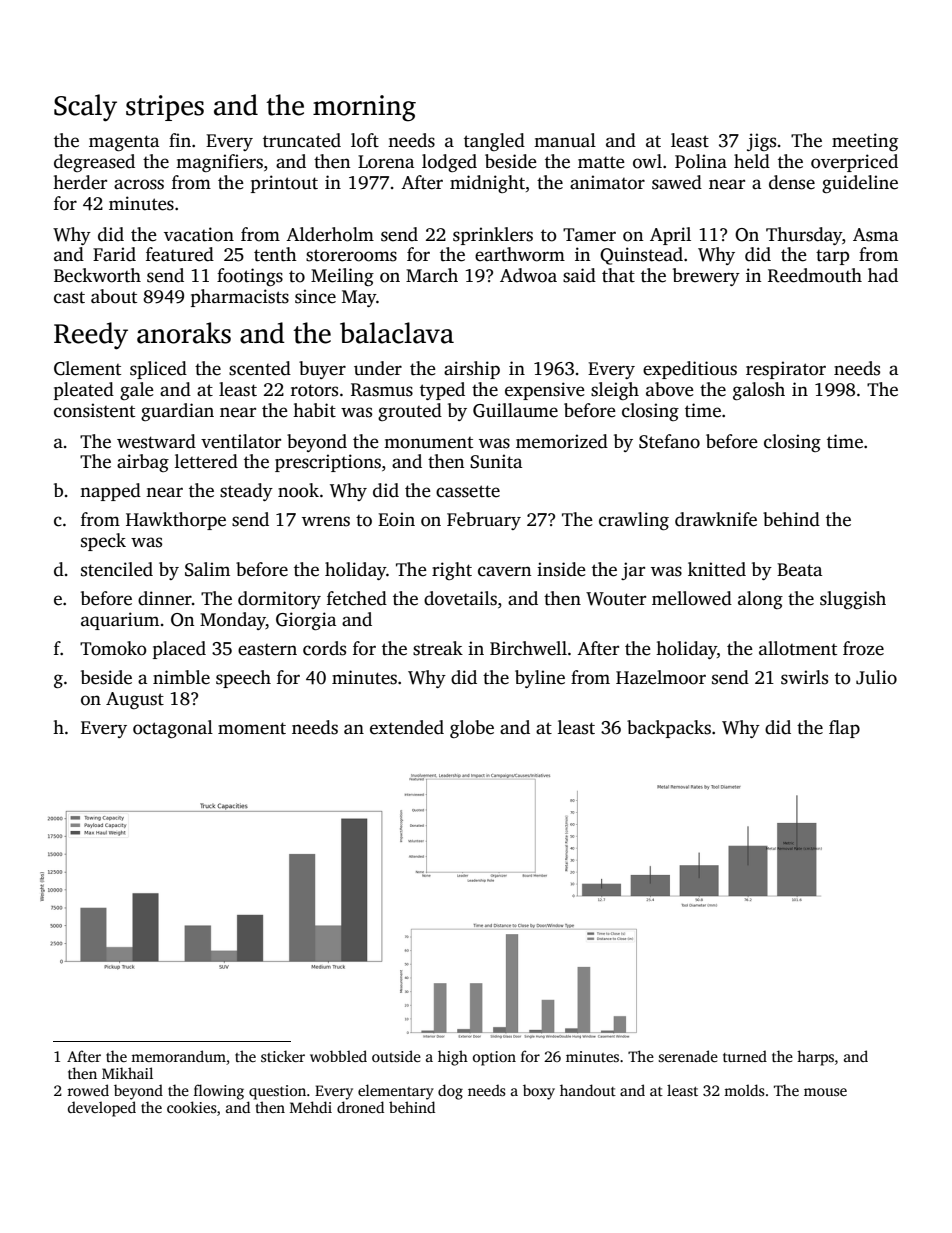 This screenshot has width=952, height=1233. What do you see at coordinates (407, 727) in the screenshot?
I see `extended` at bounding box center [407, 727].
